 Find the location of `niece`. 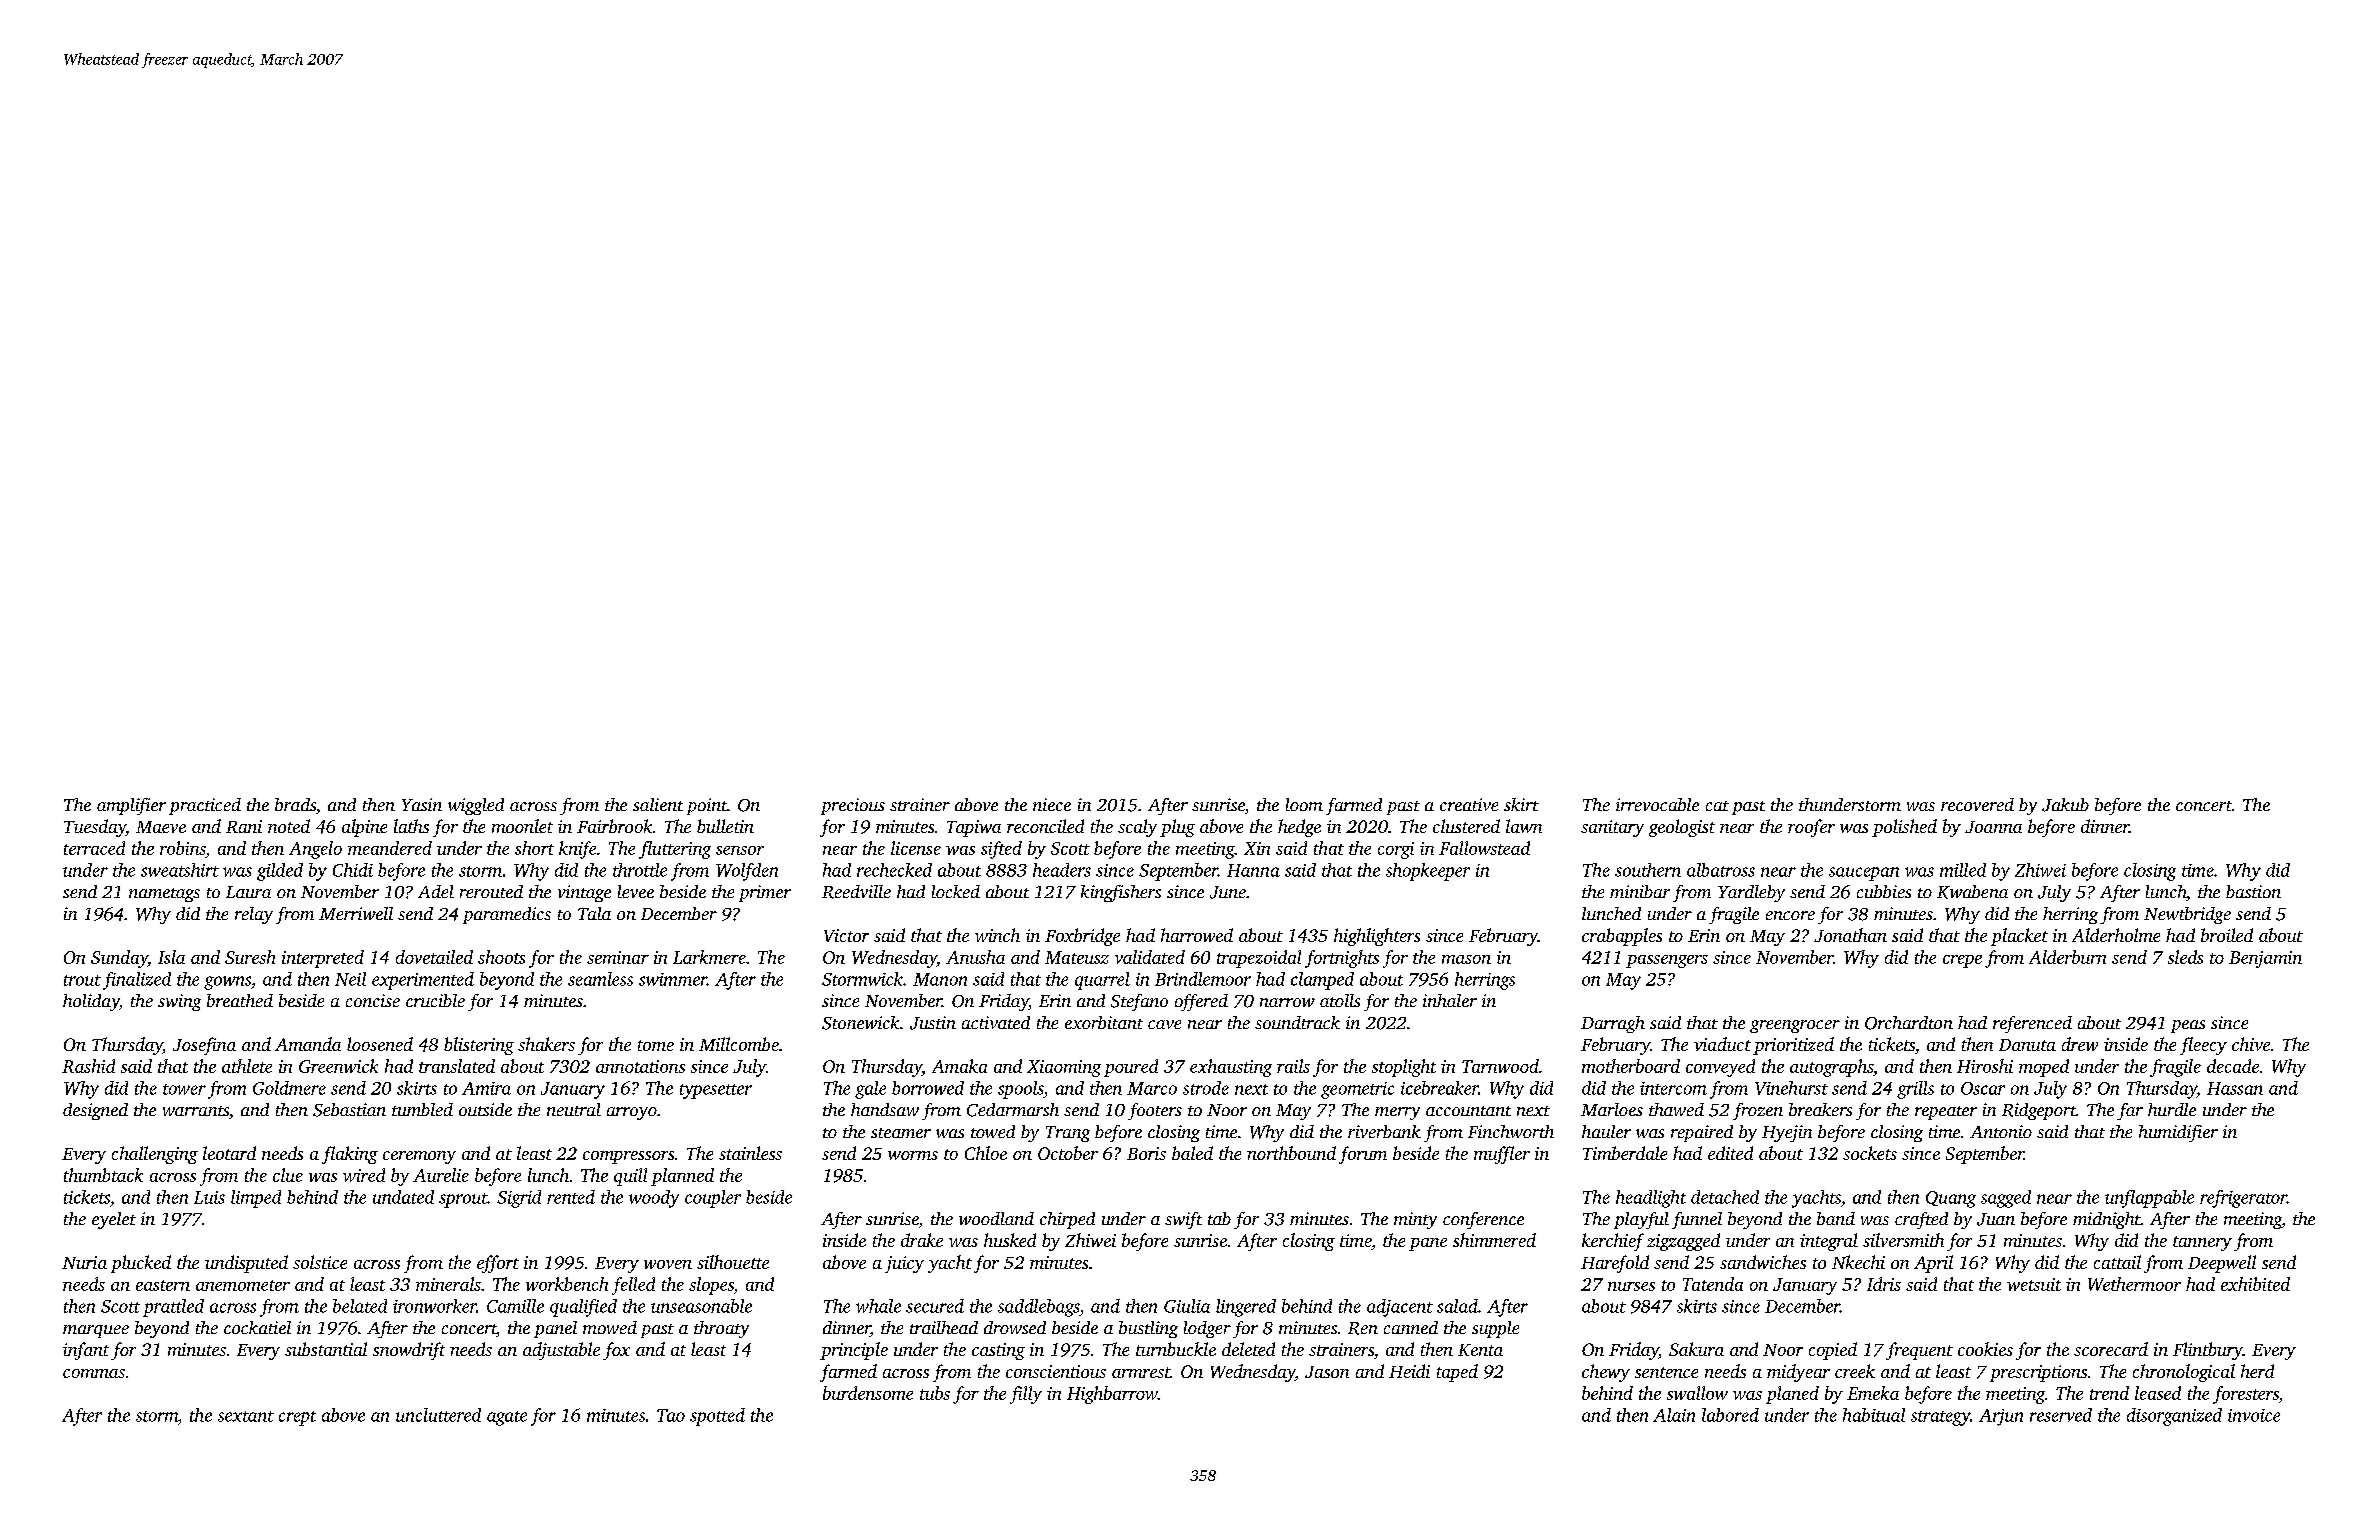

niece is located at coordinates (1052, 804).
